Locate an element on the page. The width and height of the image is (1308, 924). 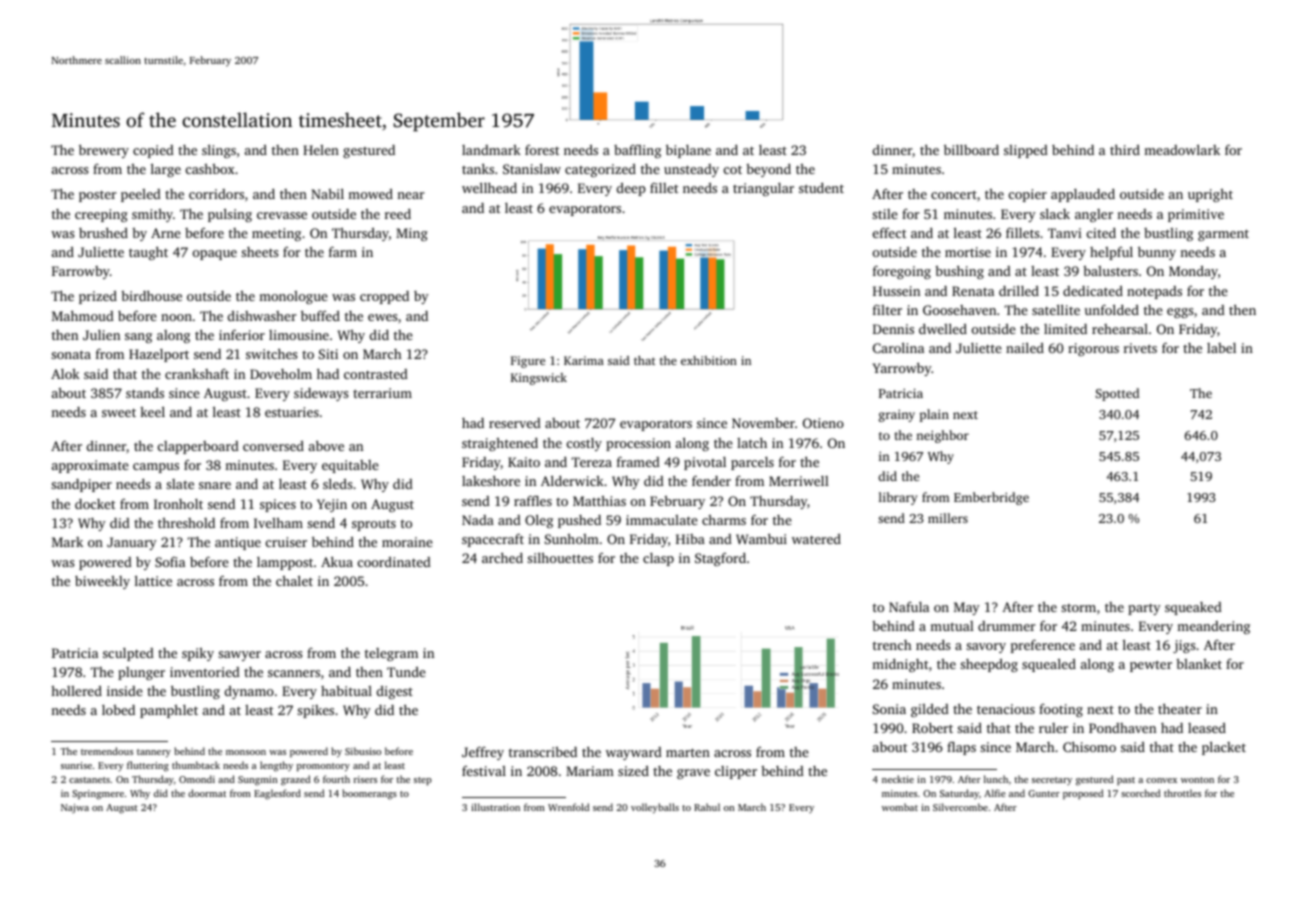
Najwa is located at coordinates (75, 808).
